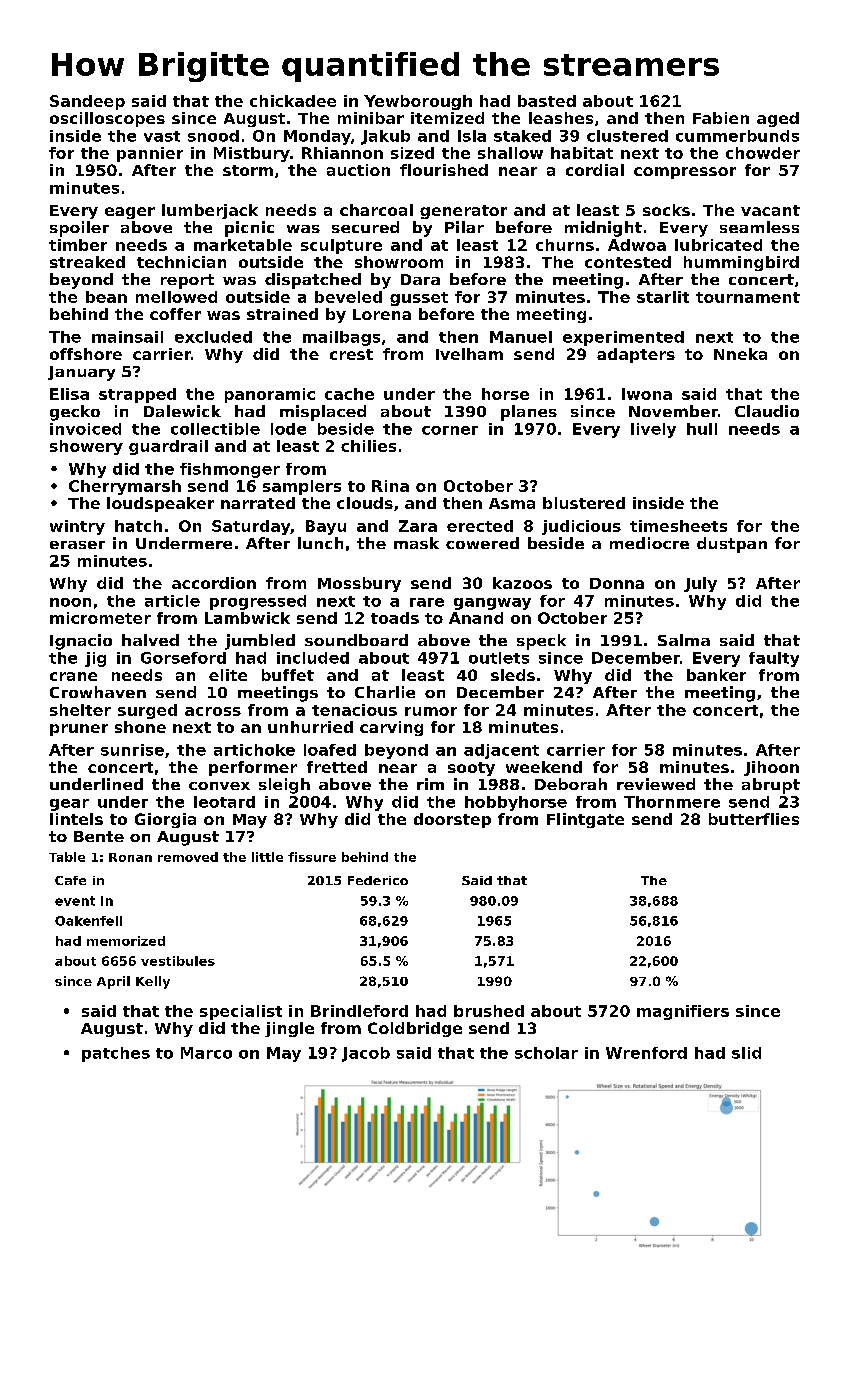 This image has width=849, height=1400. I want to click on Sandeep, so click(87, 102).
